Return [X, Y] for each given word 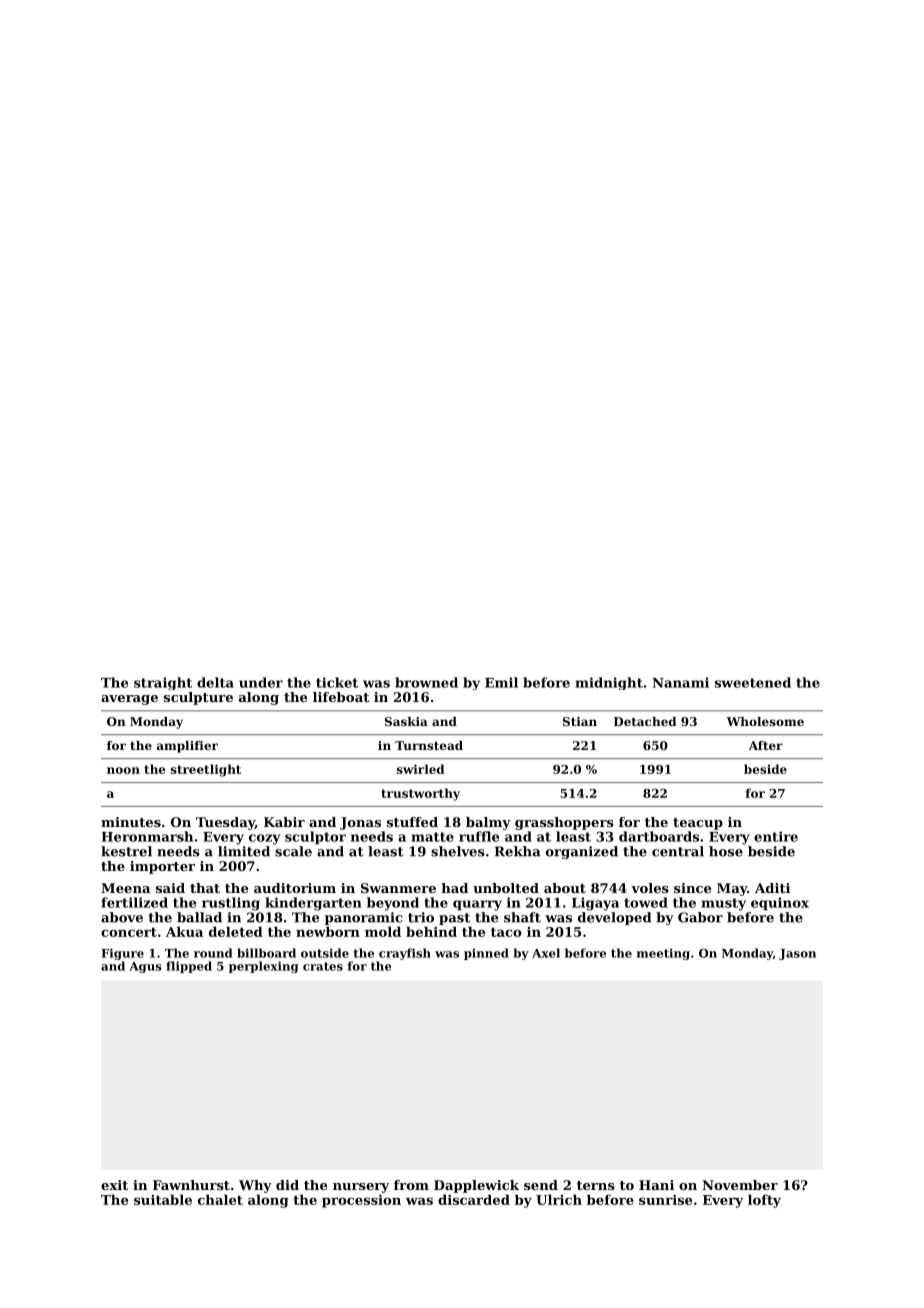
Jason [797, 954]
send [541, 1185]
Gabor [700, 917]
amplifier [187, 747]
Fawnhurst [191, 1185]
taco [506, 932]
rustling [231, 904]
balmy [488, 823]
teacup [698, 824]
